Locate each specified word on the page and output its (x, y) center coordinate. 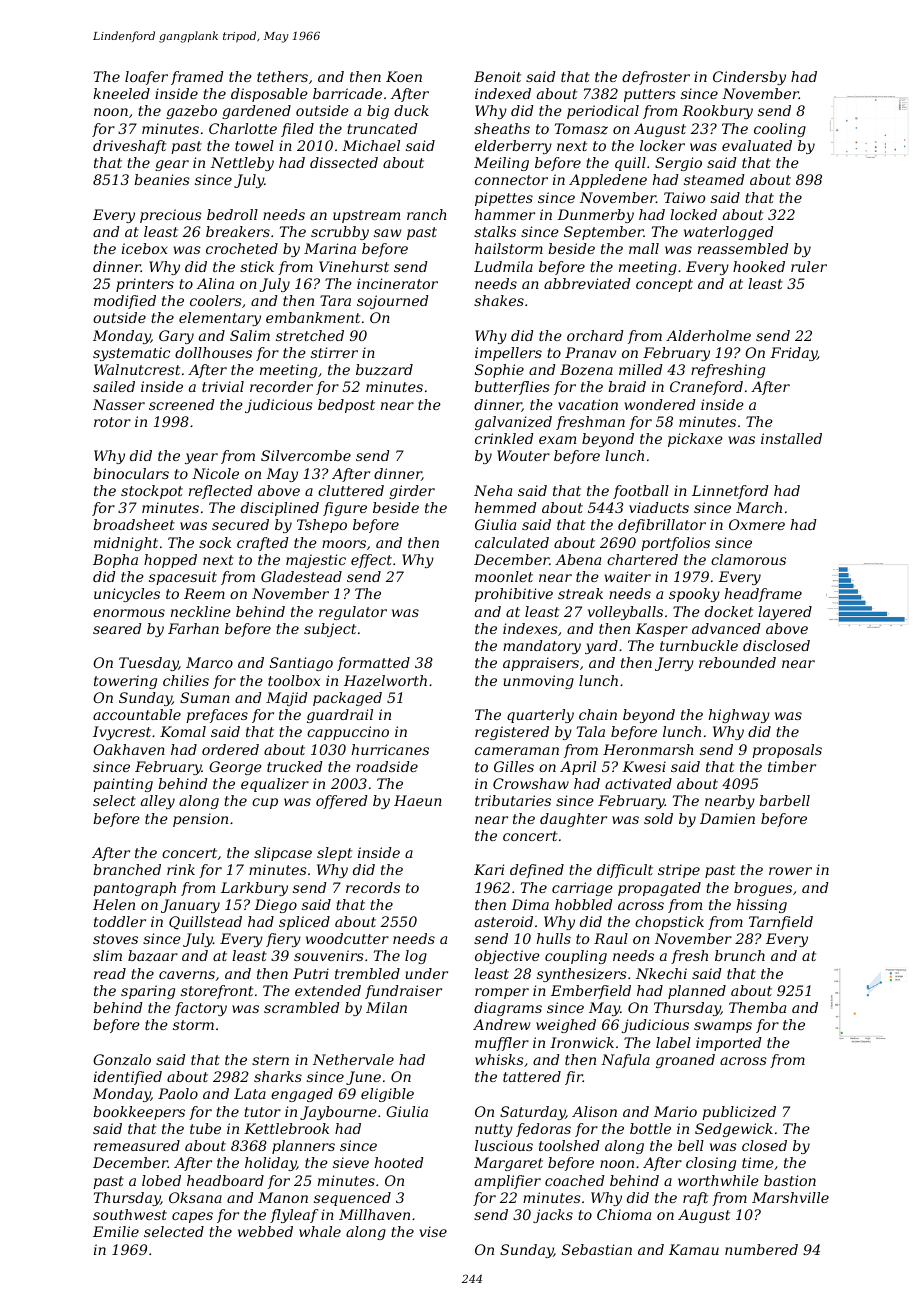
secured (240, 524)
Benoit (497, 76)
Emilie (116, 1231)
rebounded (737, 662)
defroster (656, 78)
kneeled (121, 93)
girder (412, 492)
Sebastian (597, 1249)
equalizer (275, 785)
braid (627, 386)
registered (512, 733)
